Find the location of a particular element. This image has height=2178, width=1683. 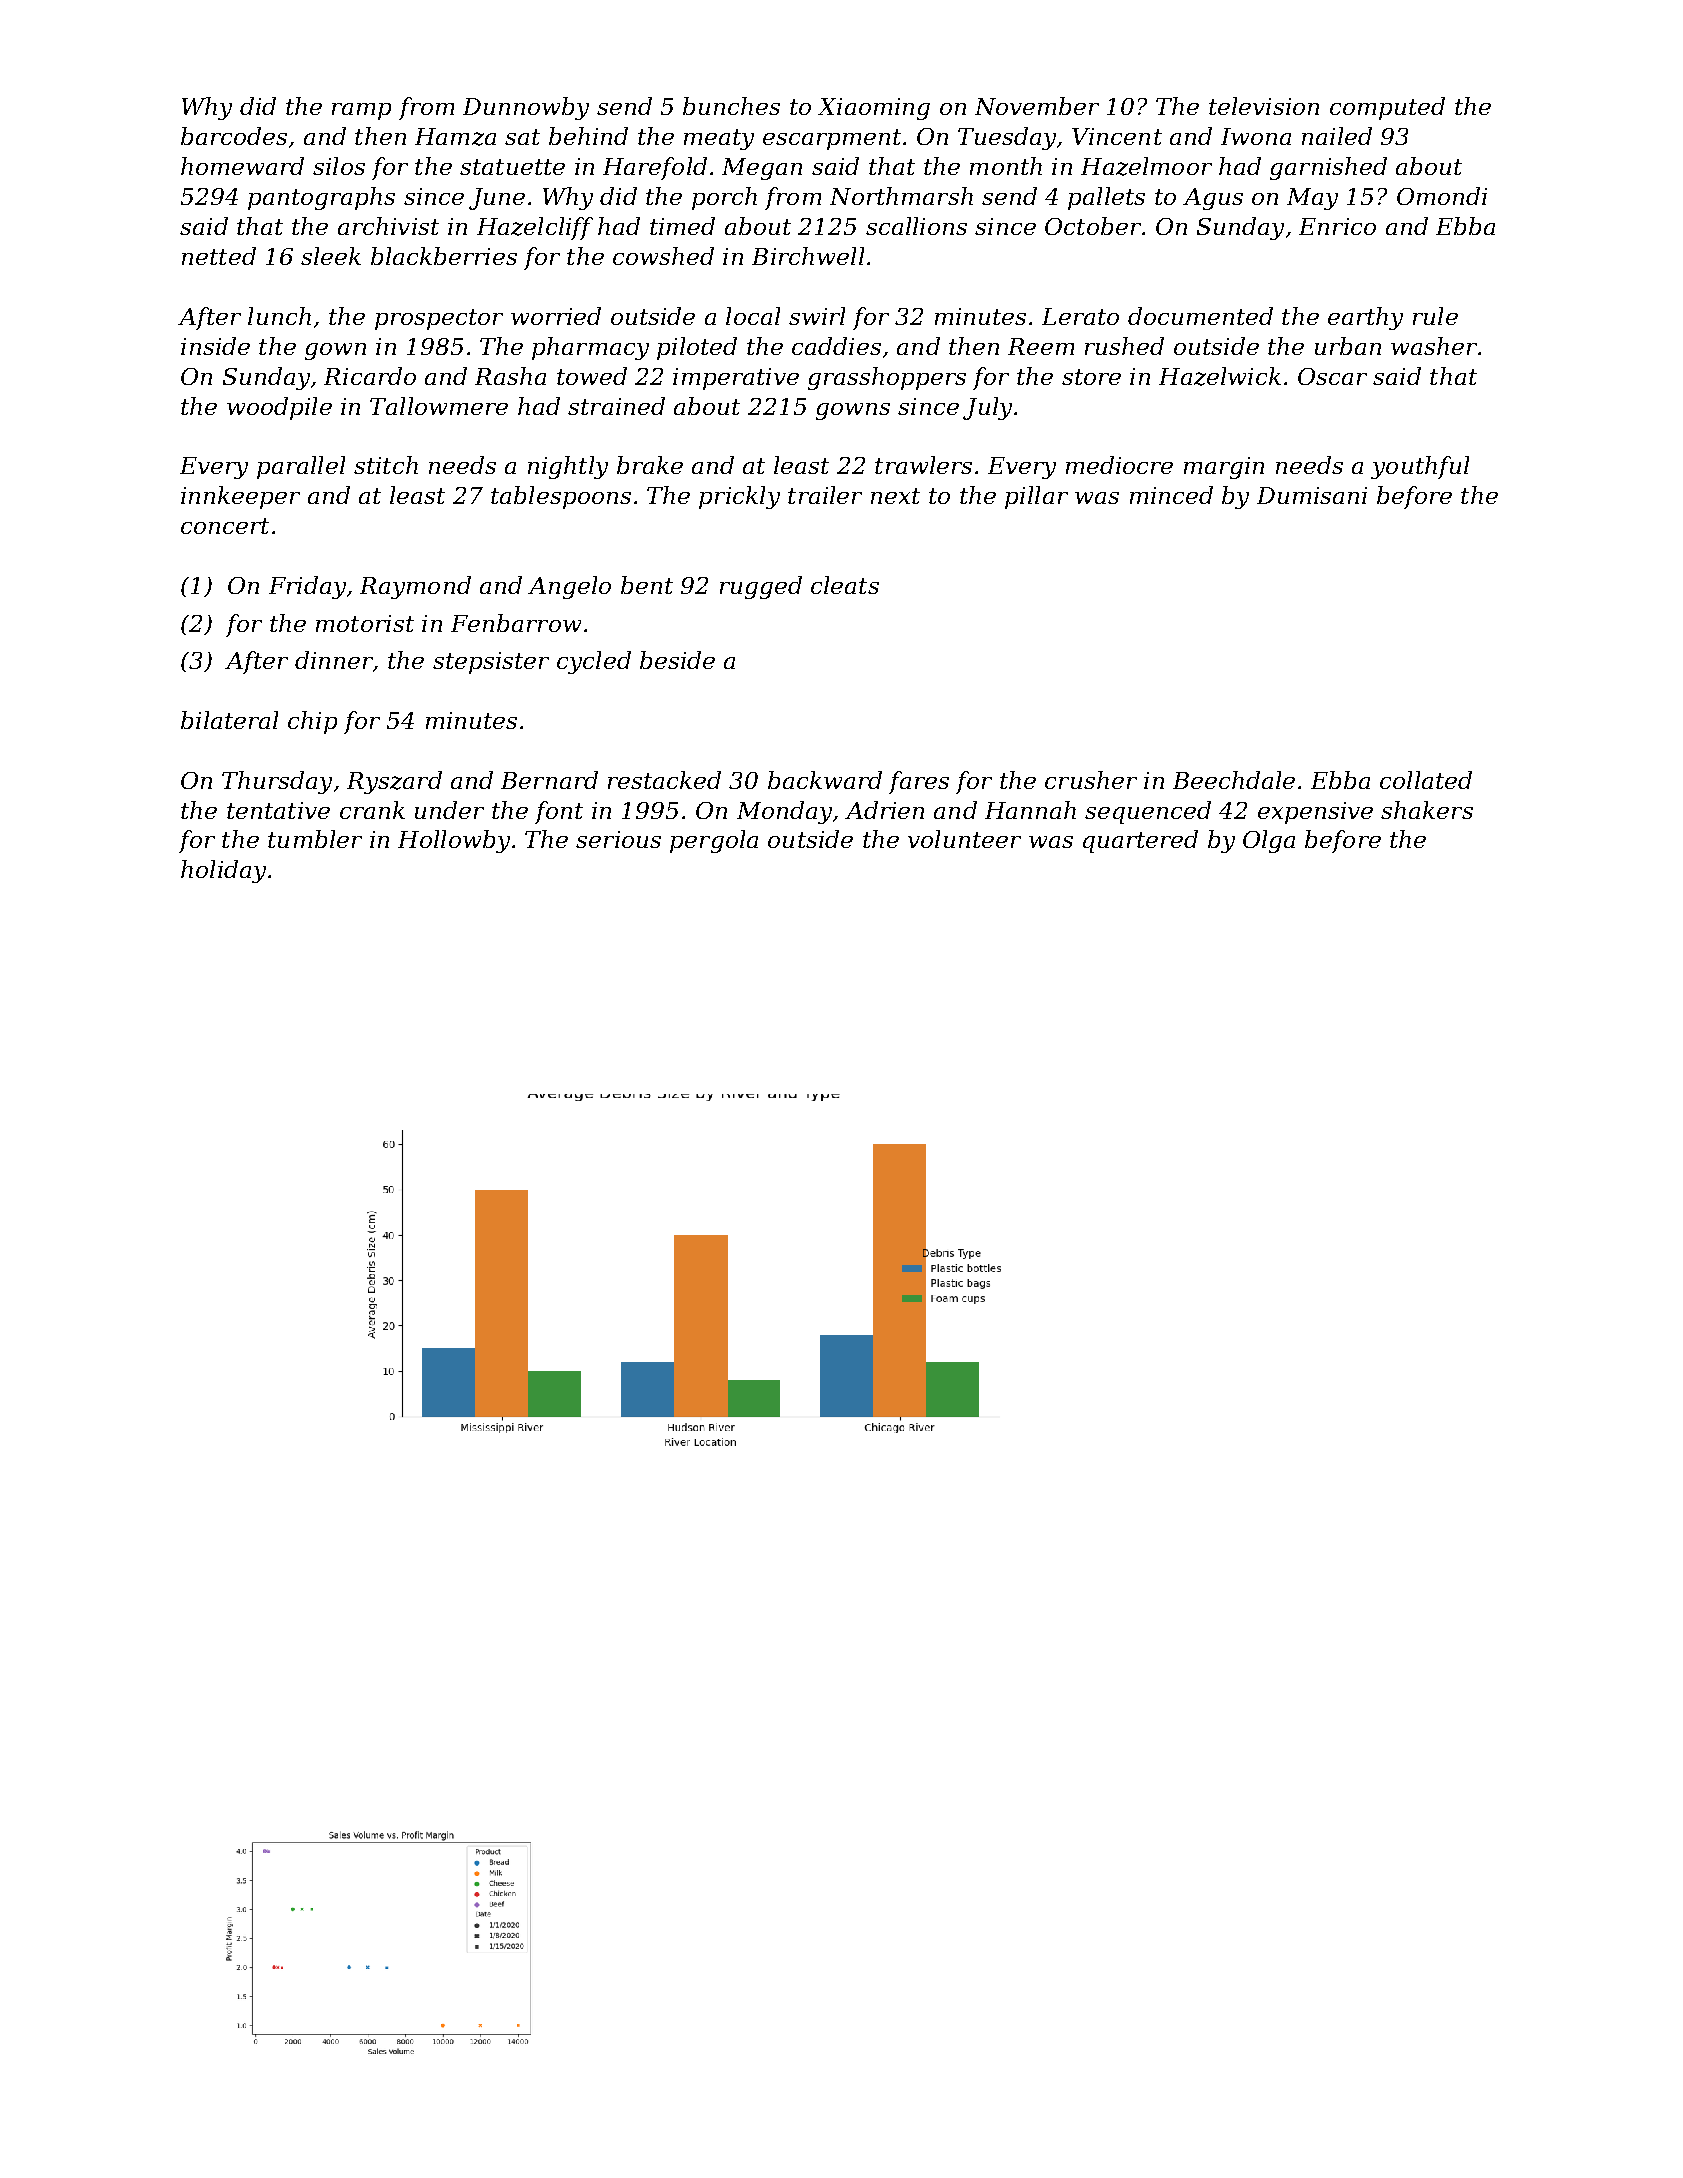

Angelo is located at coordinates (569, 587).
